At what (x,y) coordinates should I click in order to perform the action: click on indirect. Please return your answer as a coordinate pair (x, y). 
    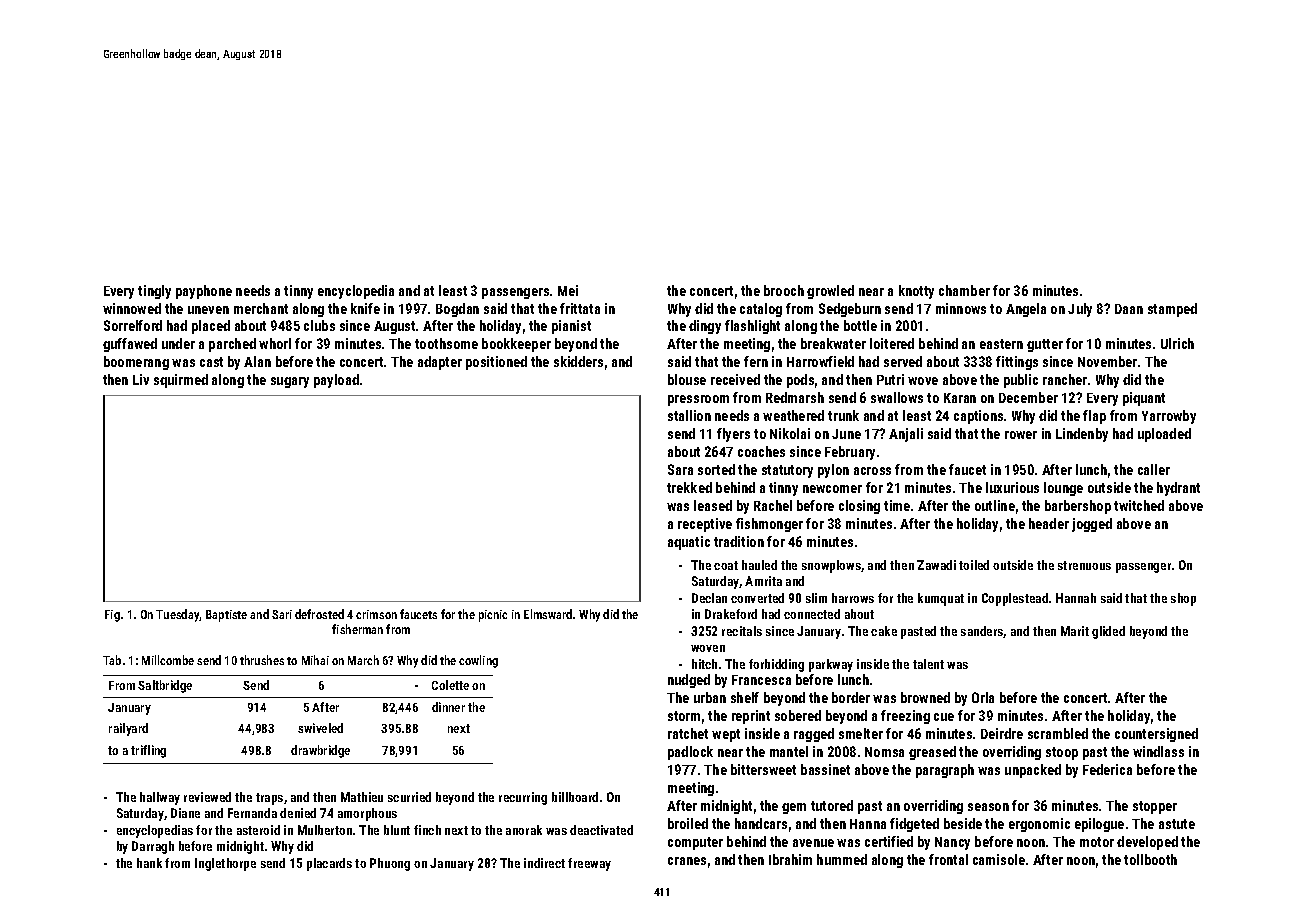
    Looking at the image, I should click on (544, 863).
